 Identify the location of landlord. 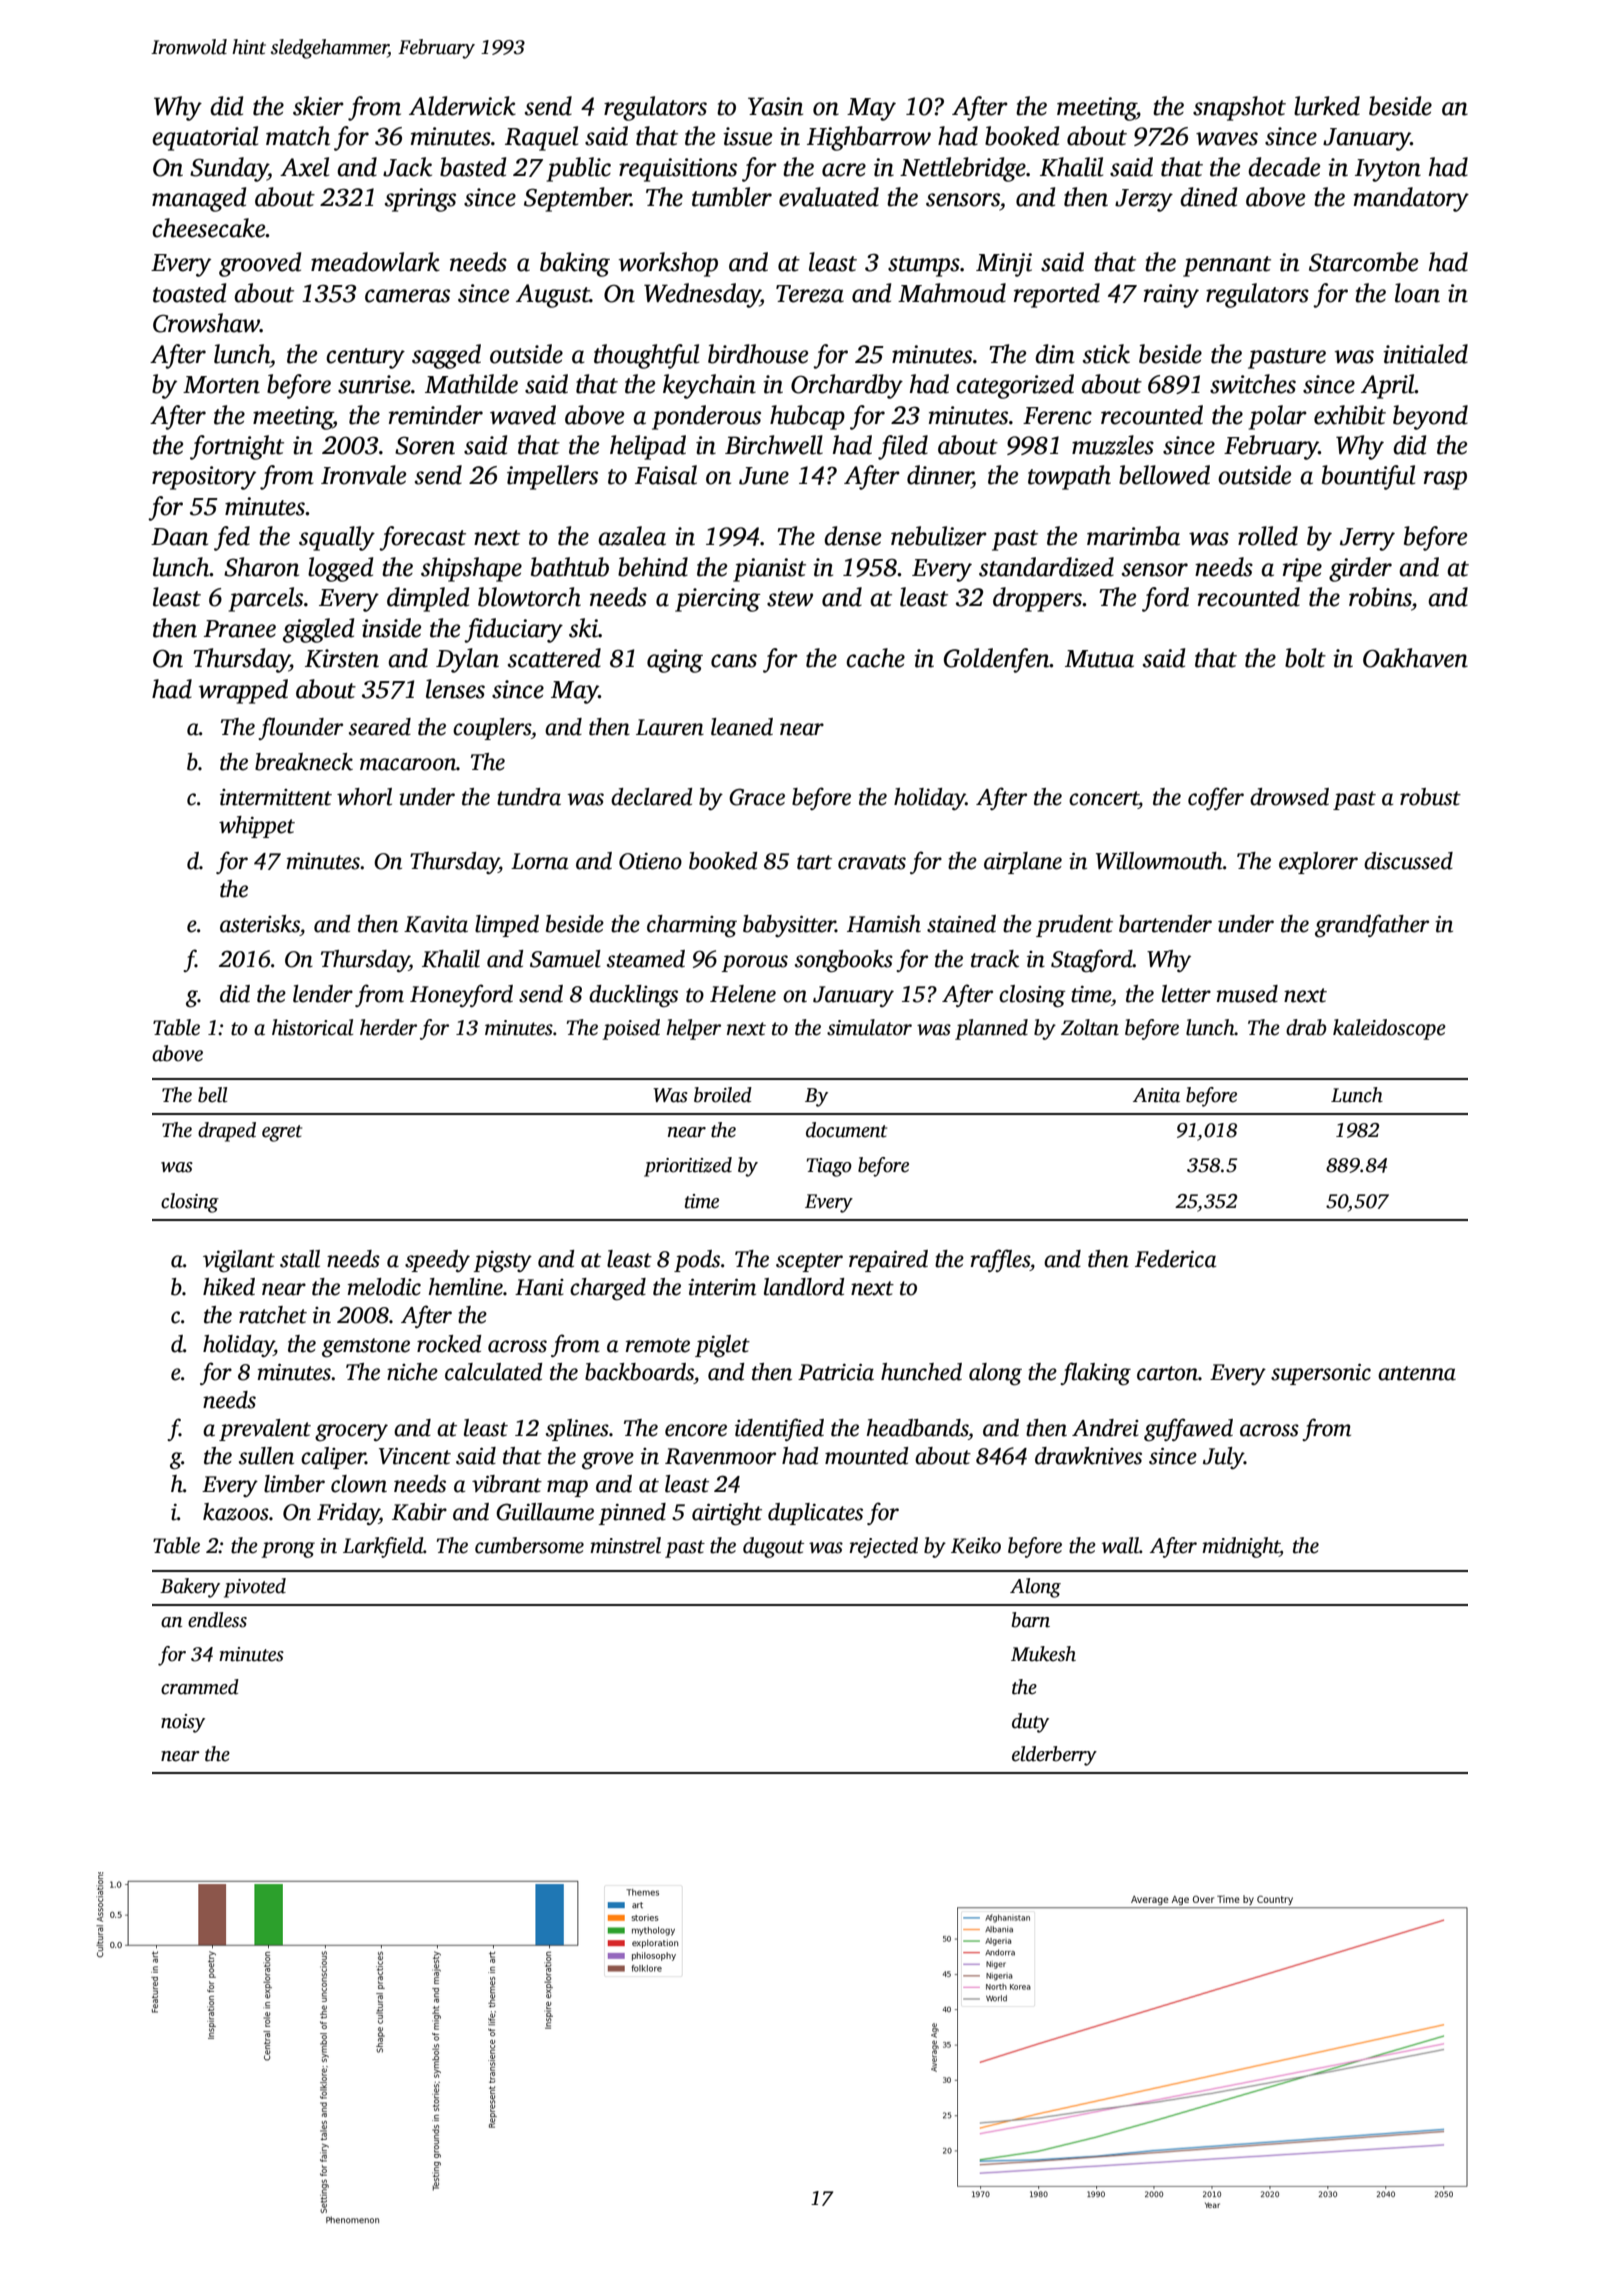
(804, 1287).
